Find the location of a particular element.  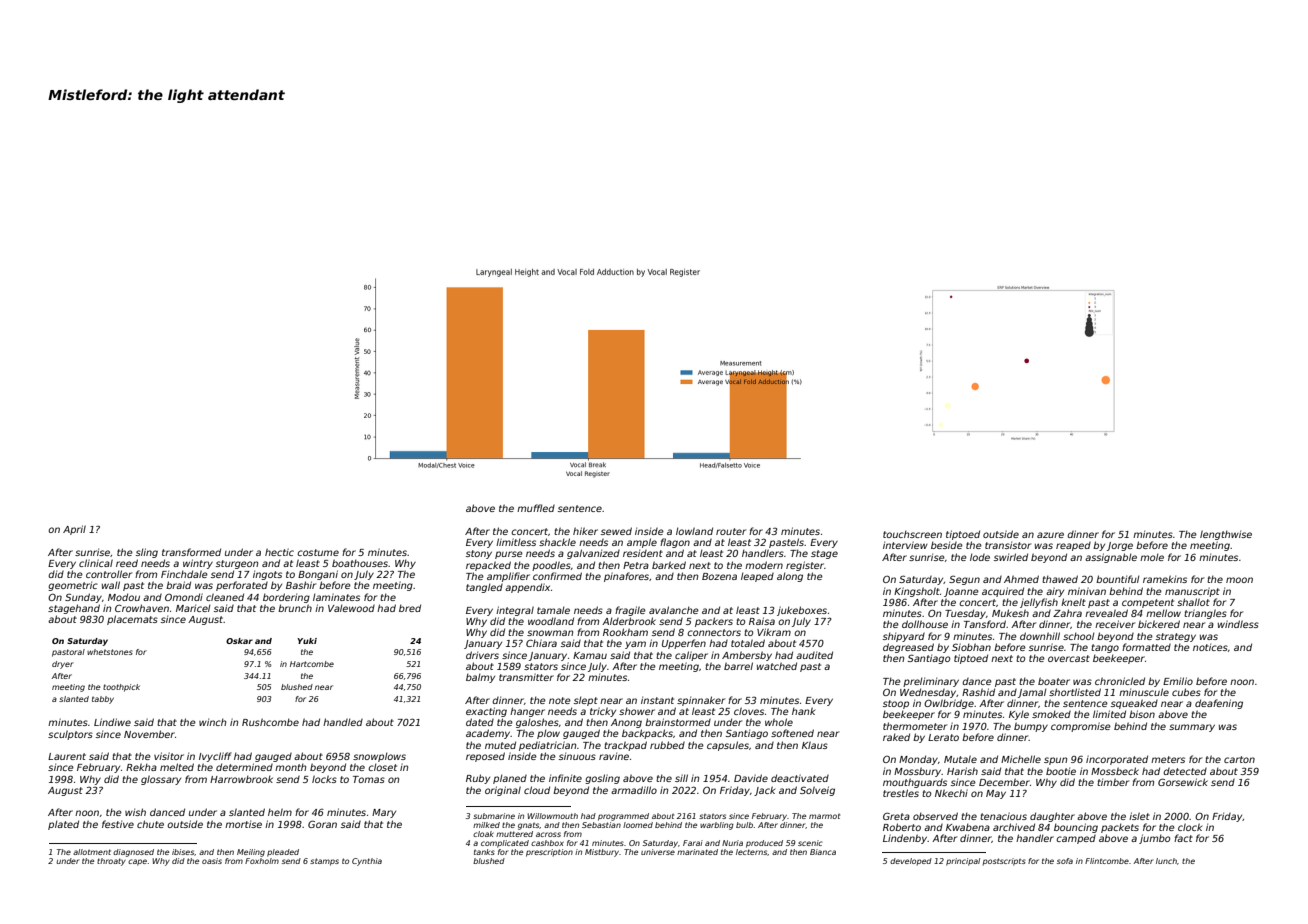

transmitter is located at coordinates (526, 677).
